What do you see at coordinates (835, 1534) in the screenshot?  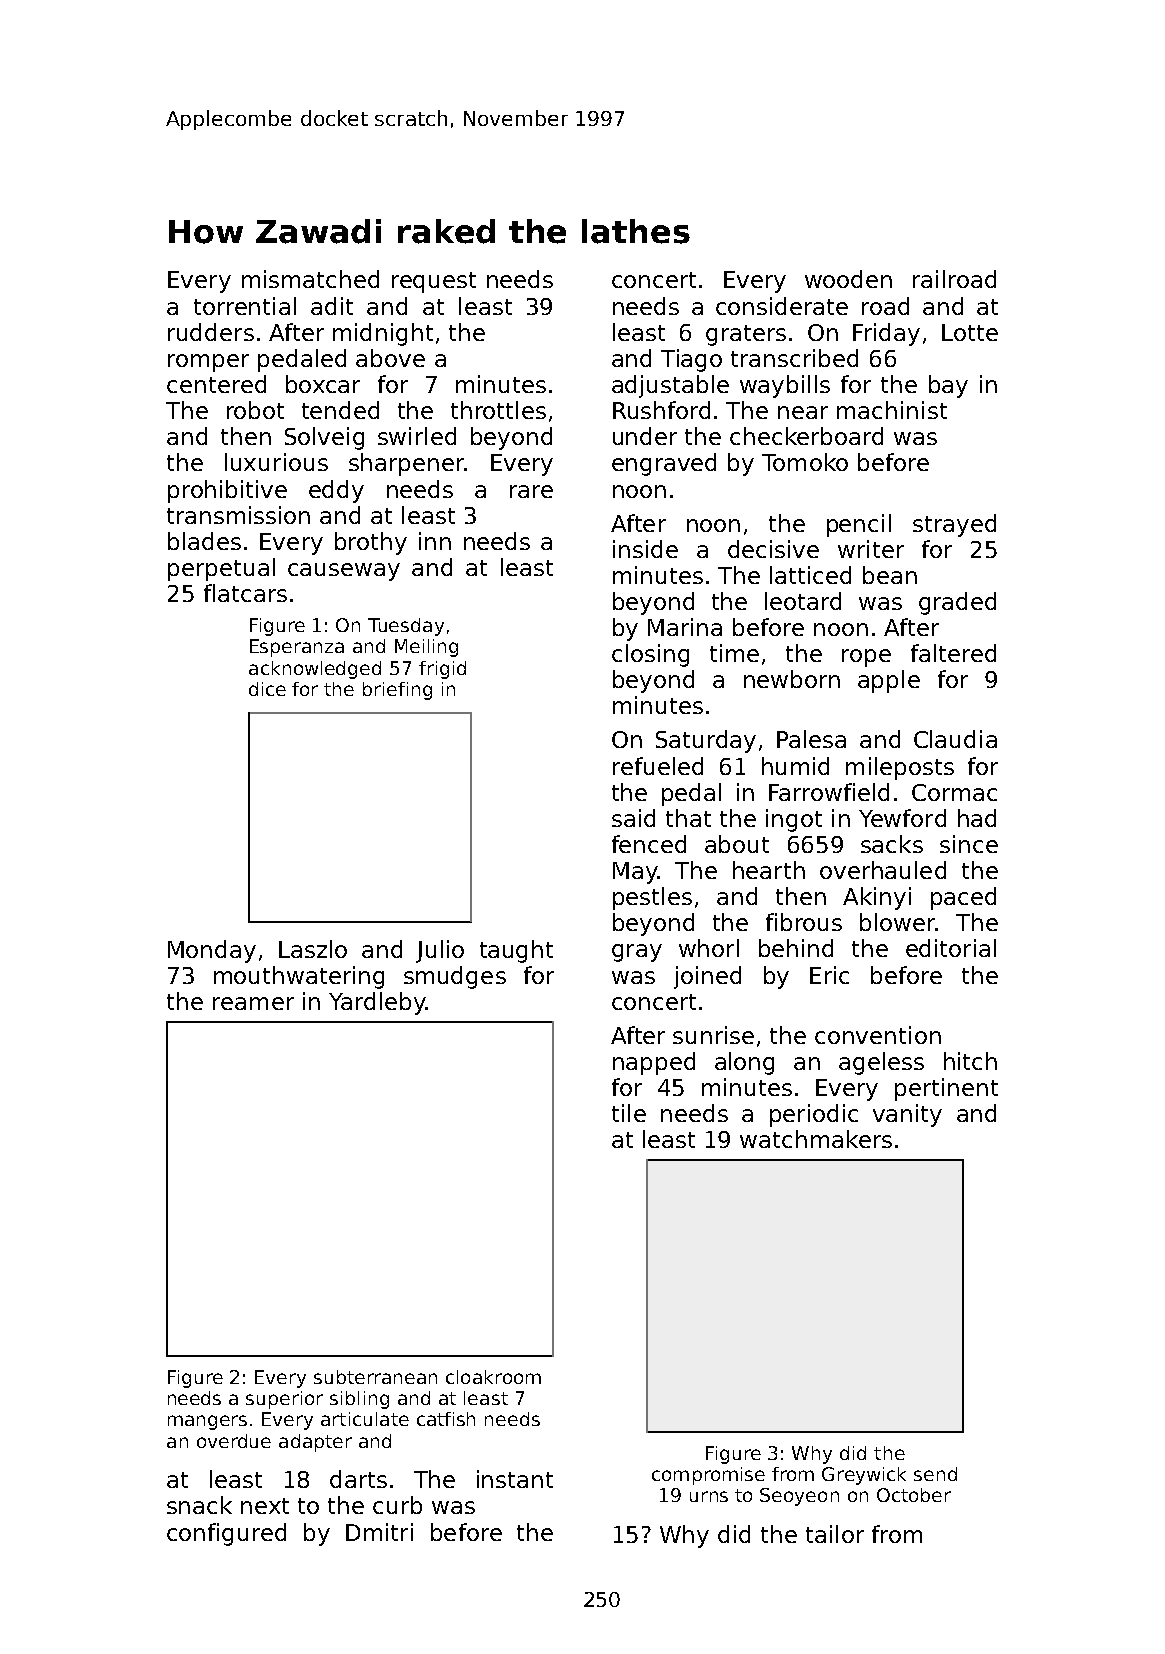 I see `tailor` at bounding box center [835, 1534].
